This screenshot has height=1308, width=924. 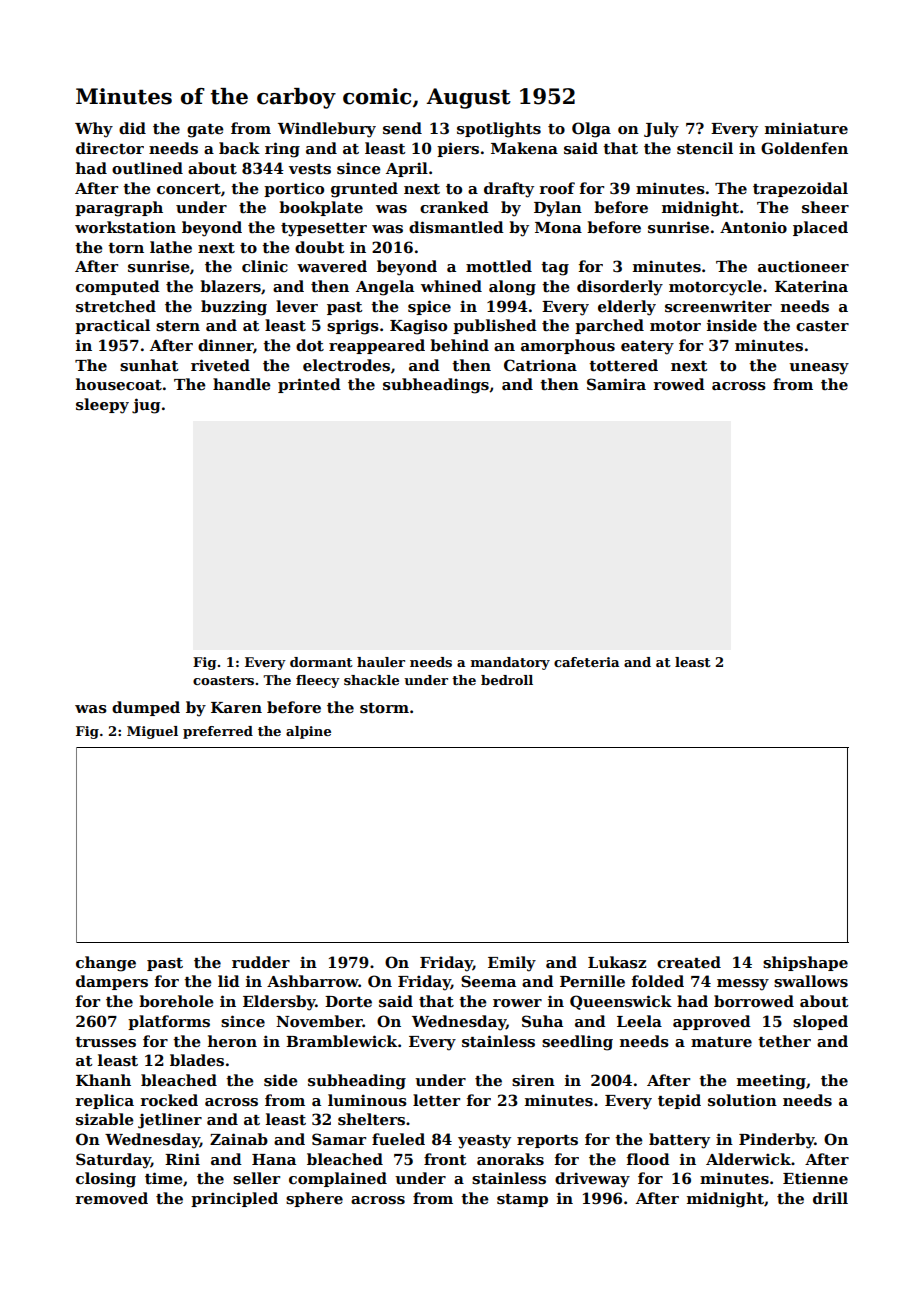 I want to click on drill, so click(x=830, y=1198).
